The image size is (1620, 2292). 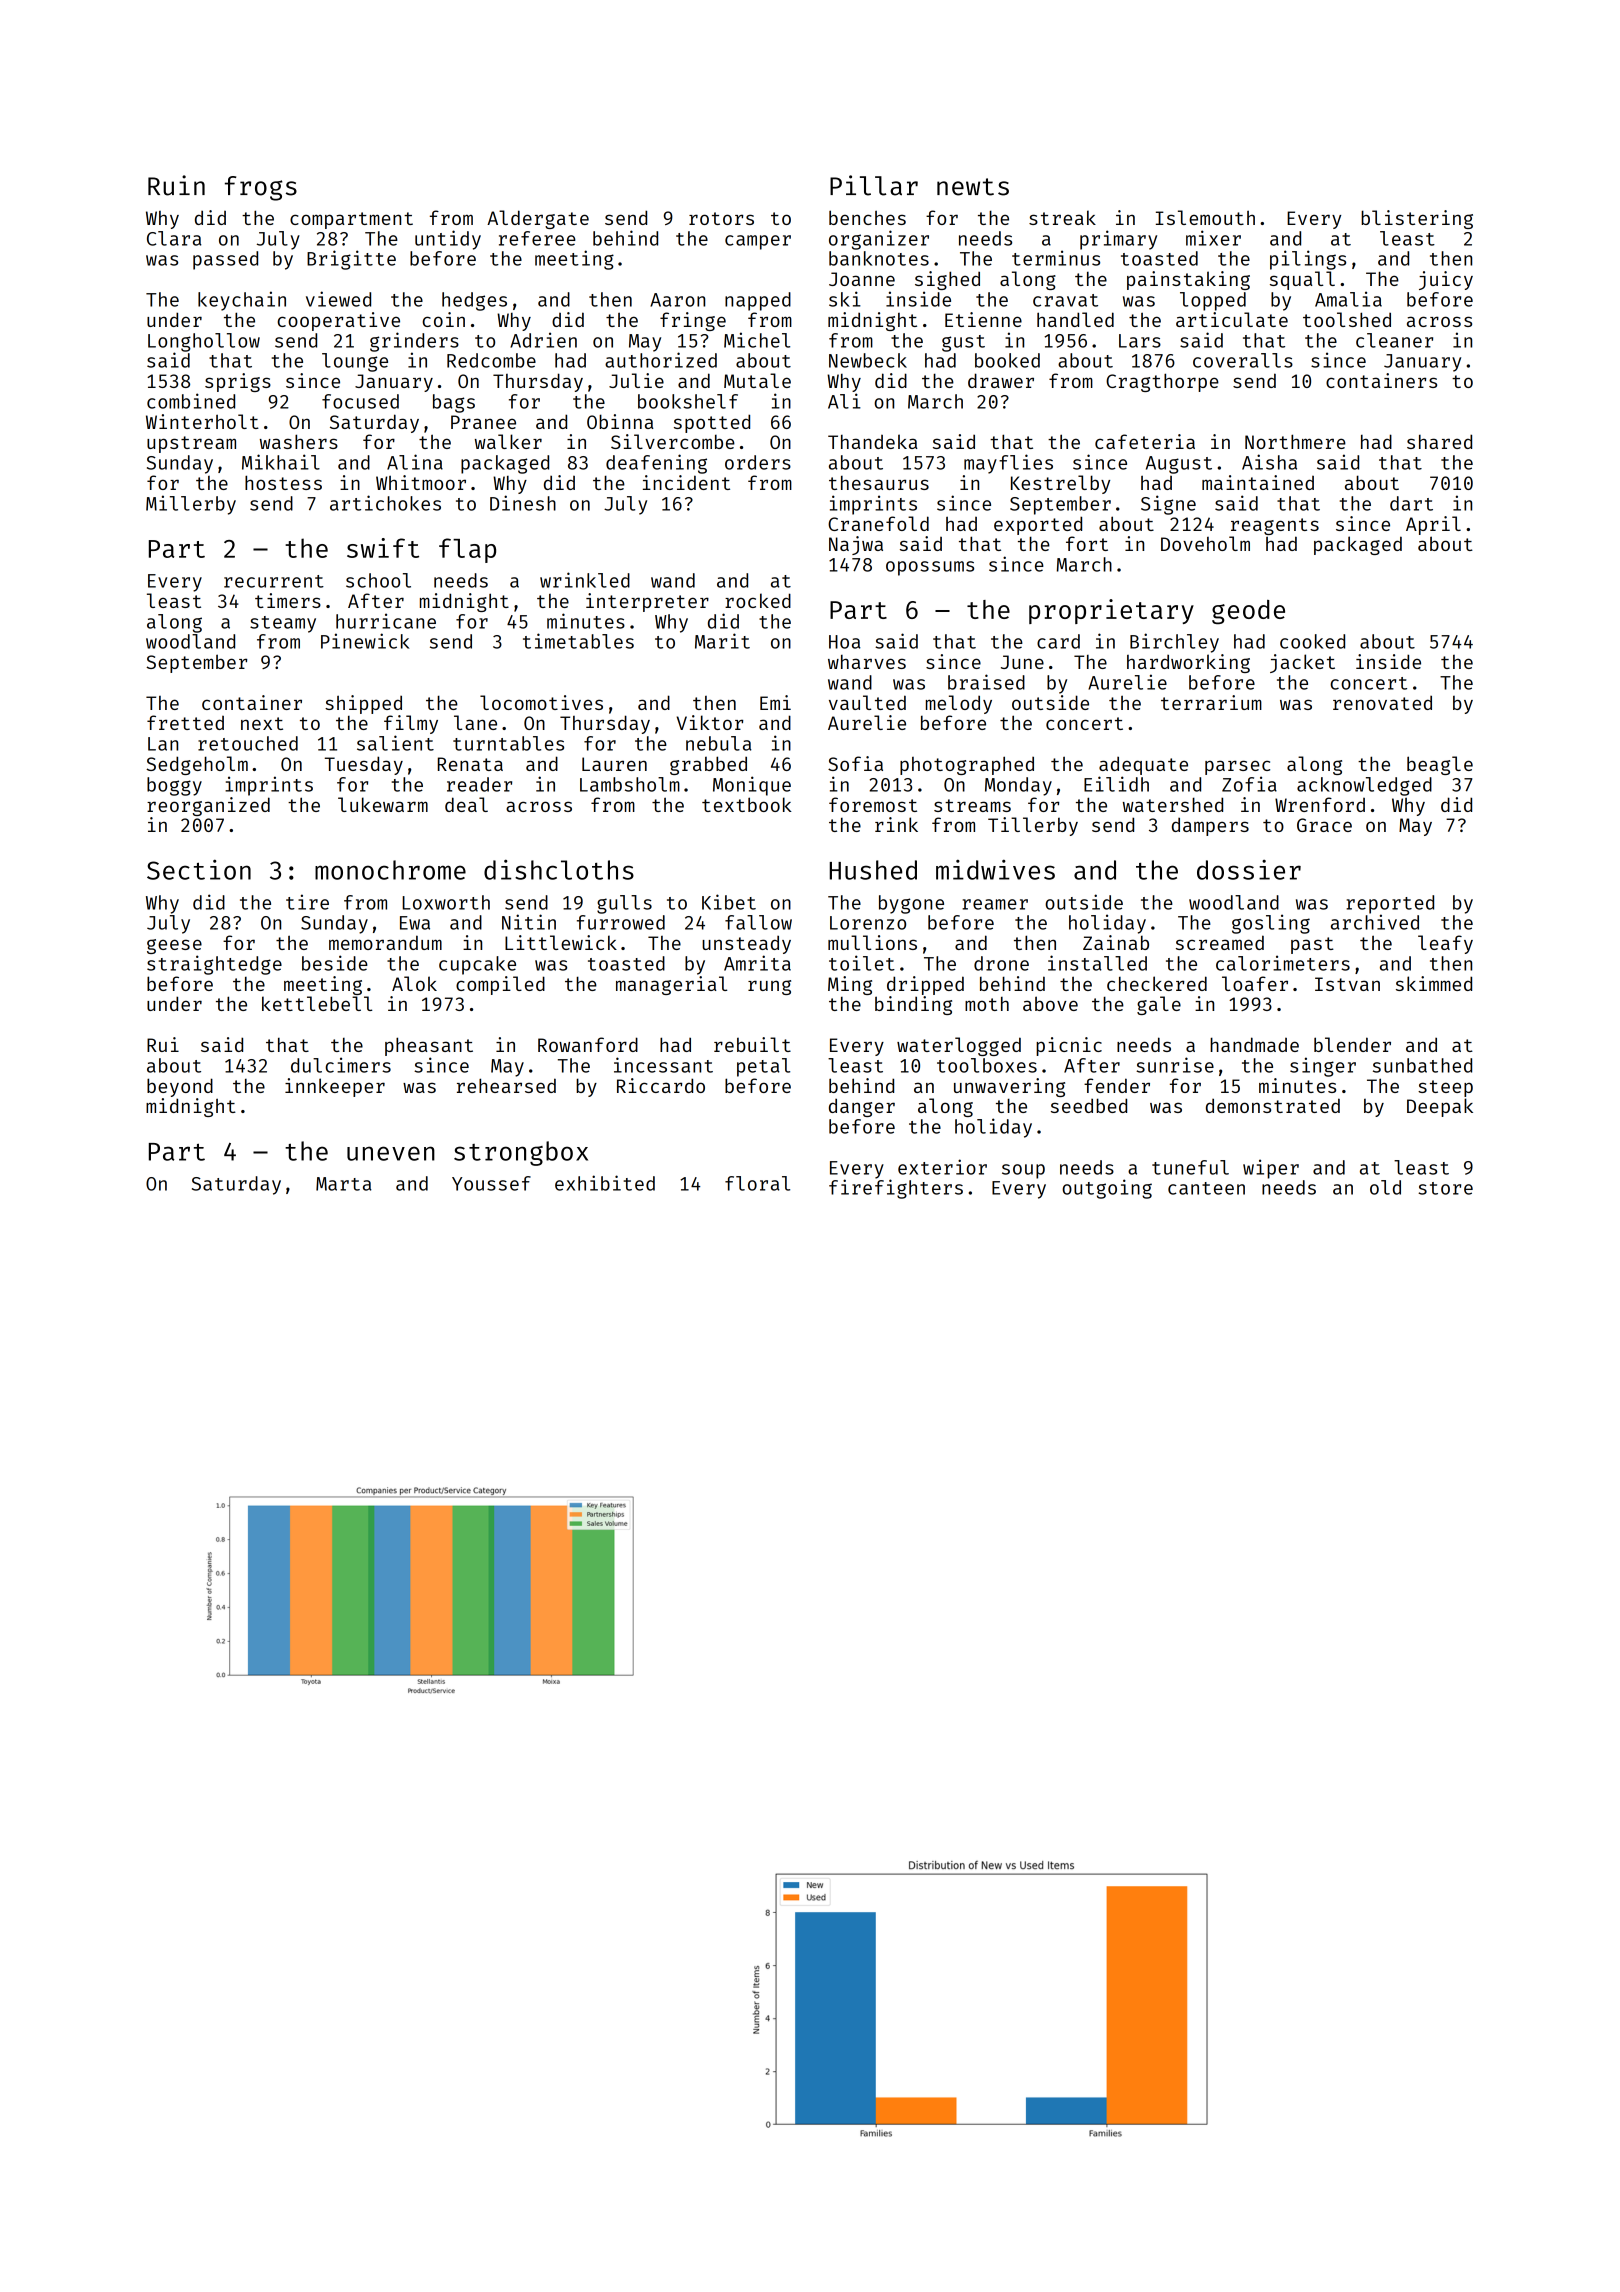 I want to click on beyond, so click(x=180, y=1087).
